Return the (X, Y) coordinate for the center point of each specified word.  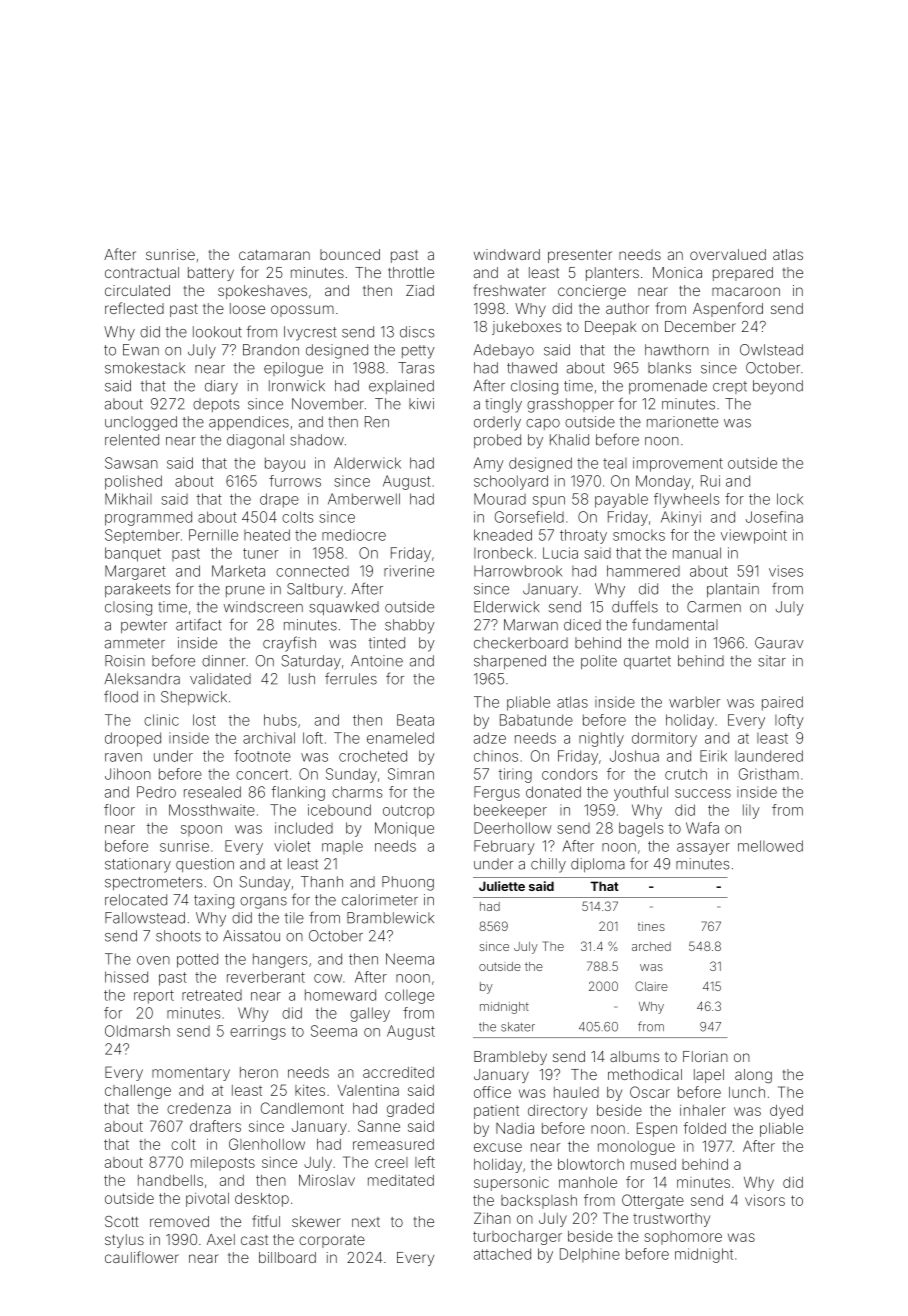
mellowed (770, 846)
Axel (221, 1239)
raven (123, 757)
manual (697, 553)
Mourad (500, 499)
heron (259, 1072)
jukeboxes (526, 328)
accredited (398, 1072)
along (753, 1076)
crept (730, 387)
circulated (137, 290)
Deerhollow (513, 828)
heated (267, 535)
